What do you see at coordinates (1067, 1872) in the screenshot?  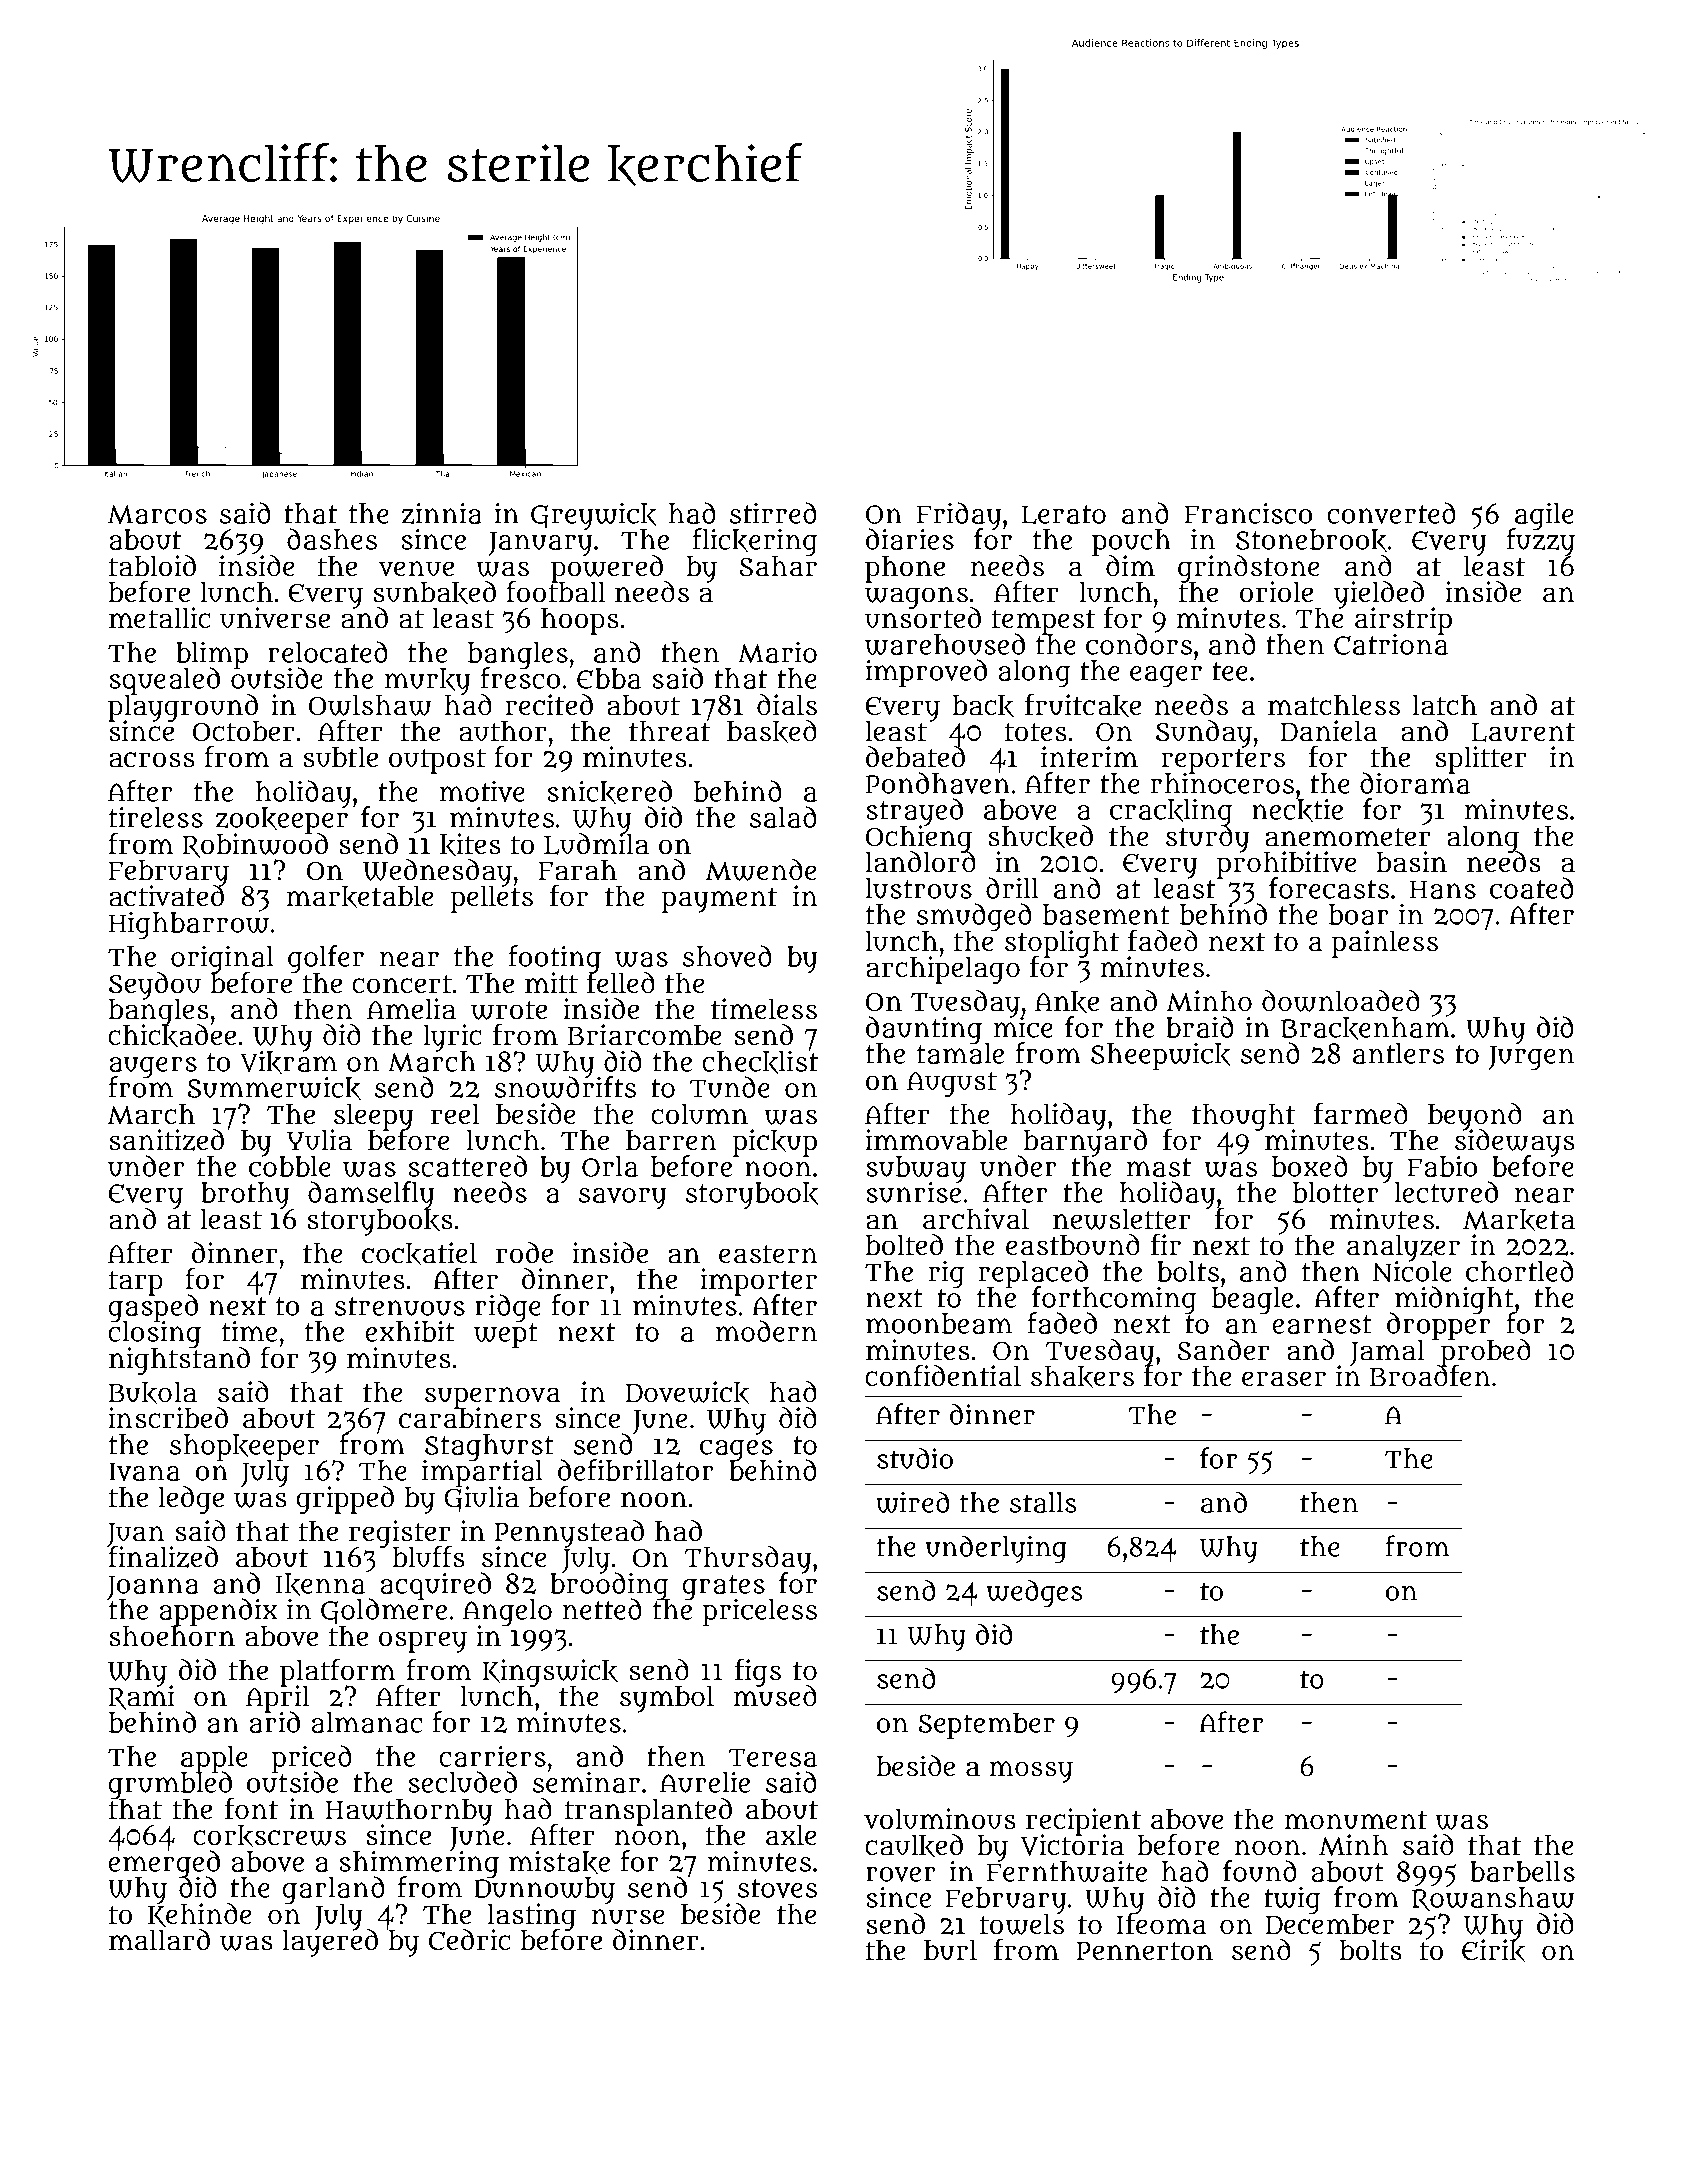 I see `Fernthwaite` at bounding box center [1067, 1872].
